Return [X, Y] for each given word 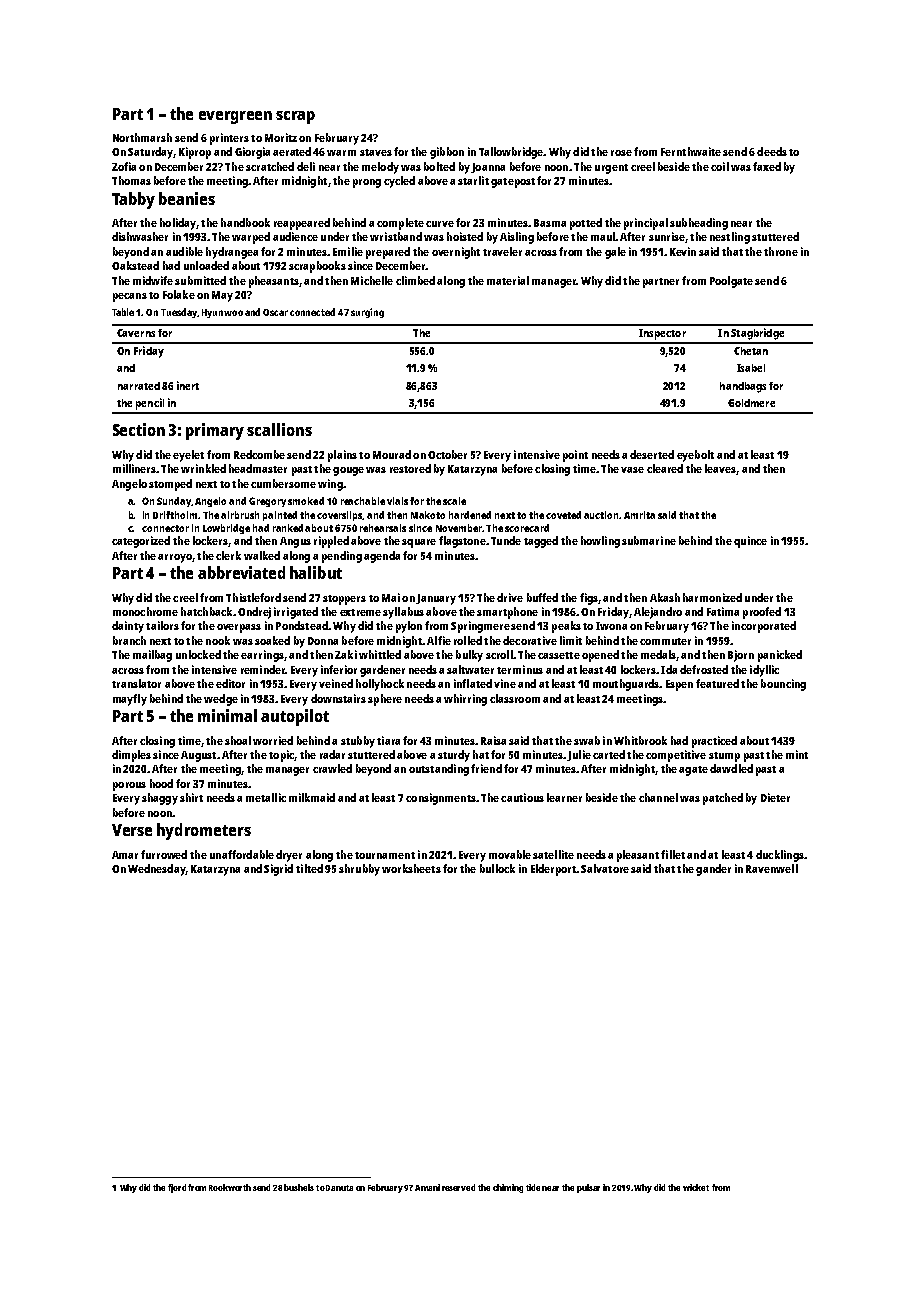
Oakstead [135, 265]
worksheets [411, 868]
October [447, 454]
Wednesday [157, 870]
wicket [696, 1187]
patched [723, 799]
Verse [132, 830]
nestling [730, 238]
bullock [497, 868]
